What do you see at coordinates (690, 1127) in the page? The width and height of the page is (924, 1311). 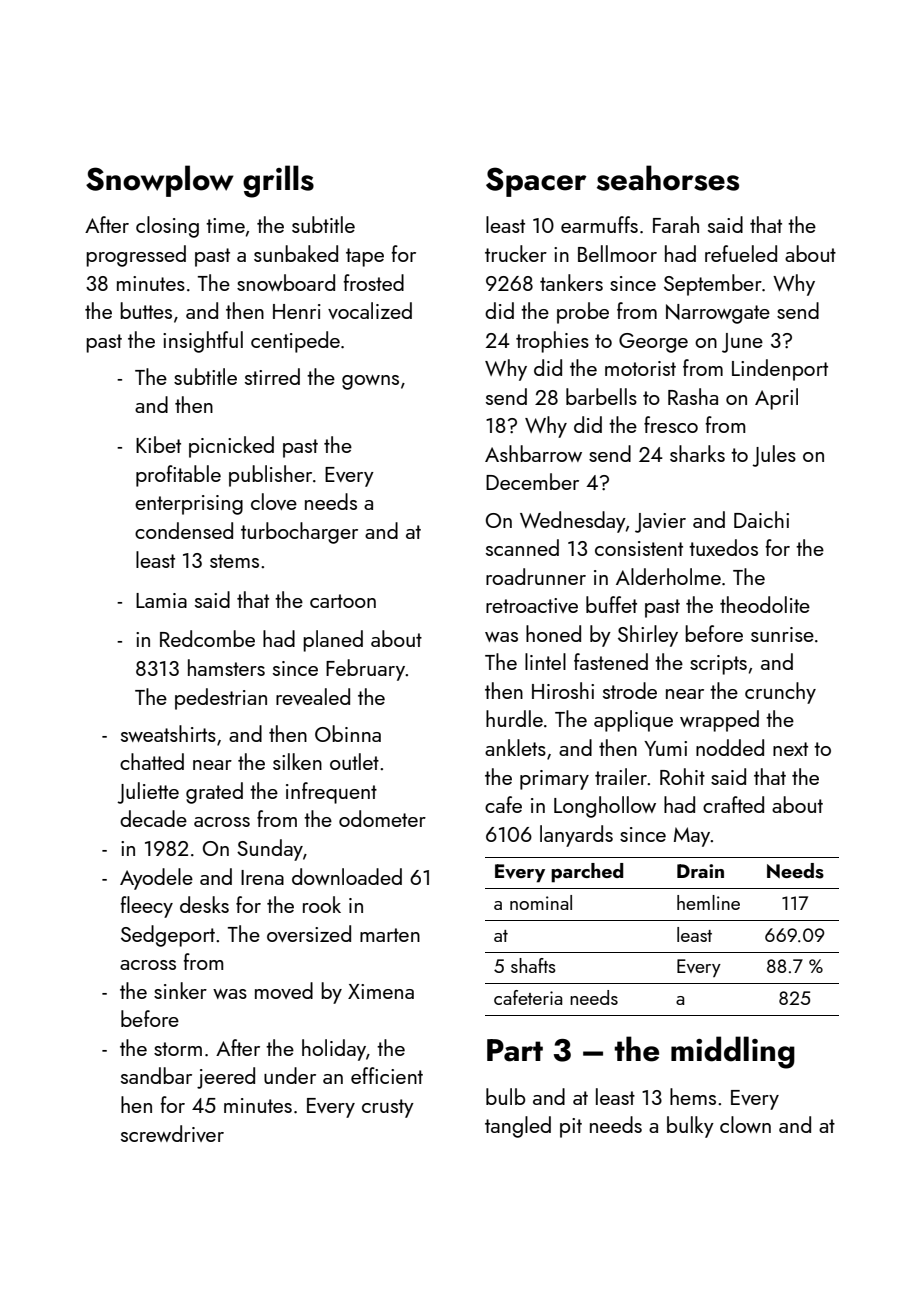 I see `bulky` at bounding box center [690, 1127].
